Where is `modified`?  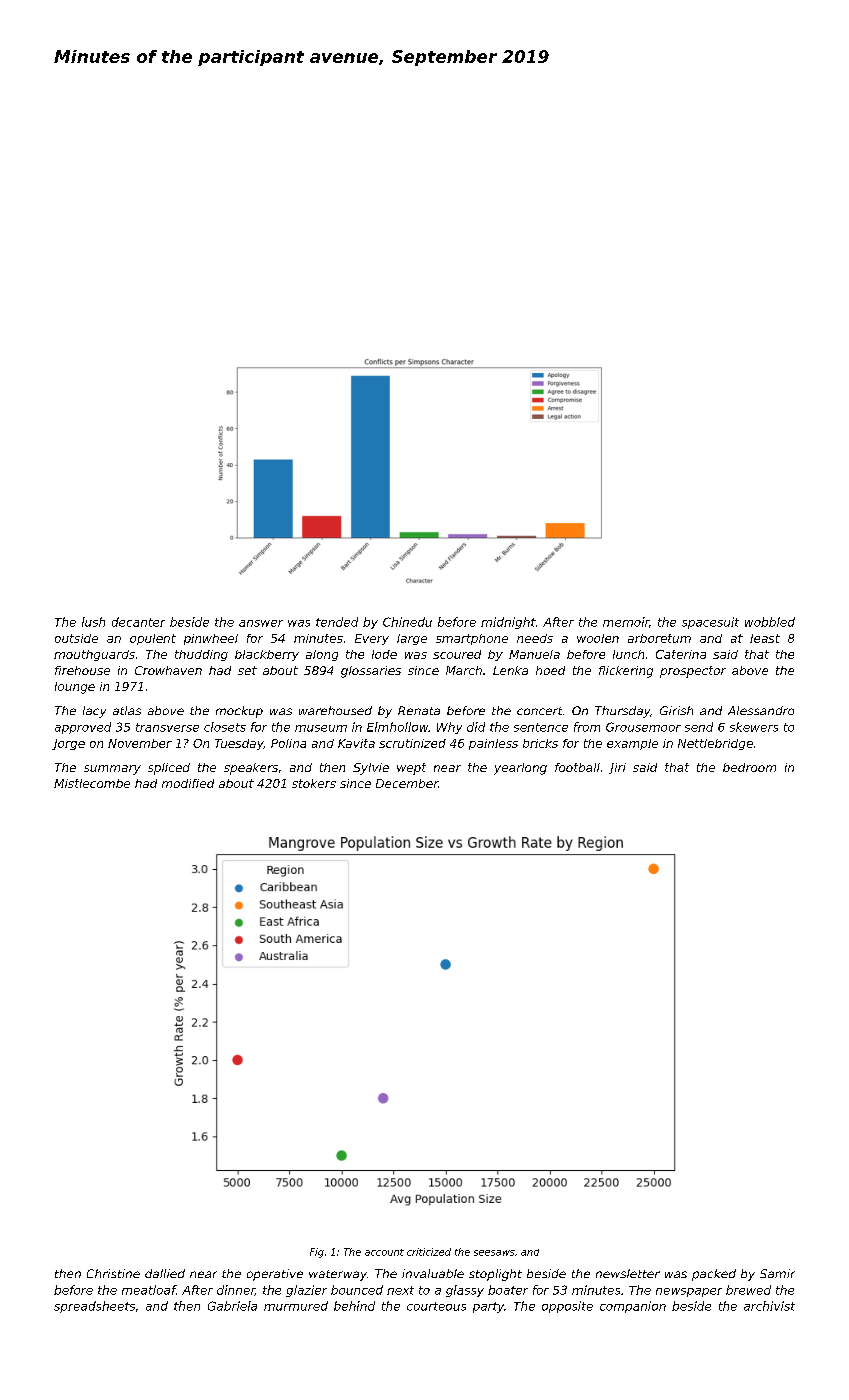 modified is located at coordinates (188, 783).
